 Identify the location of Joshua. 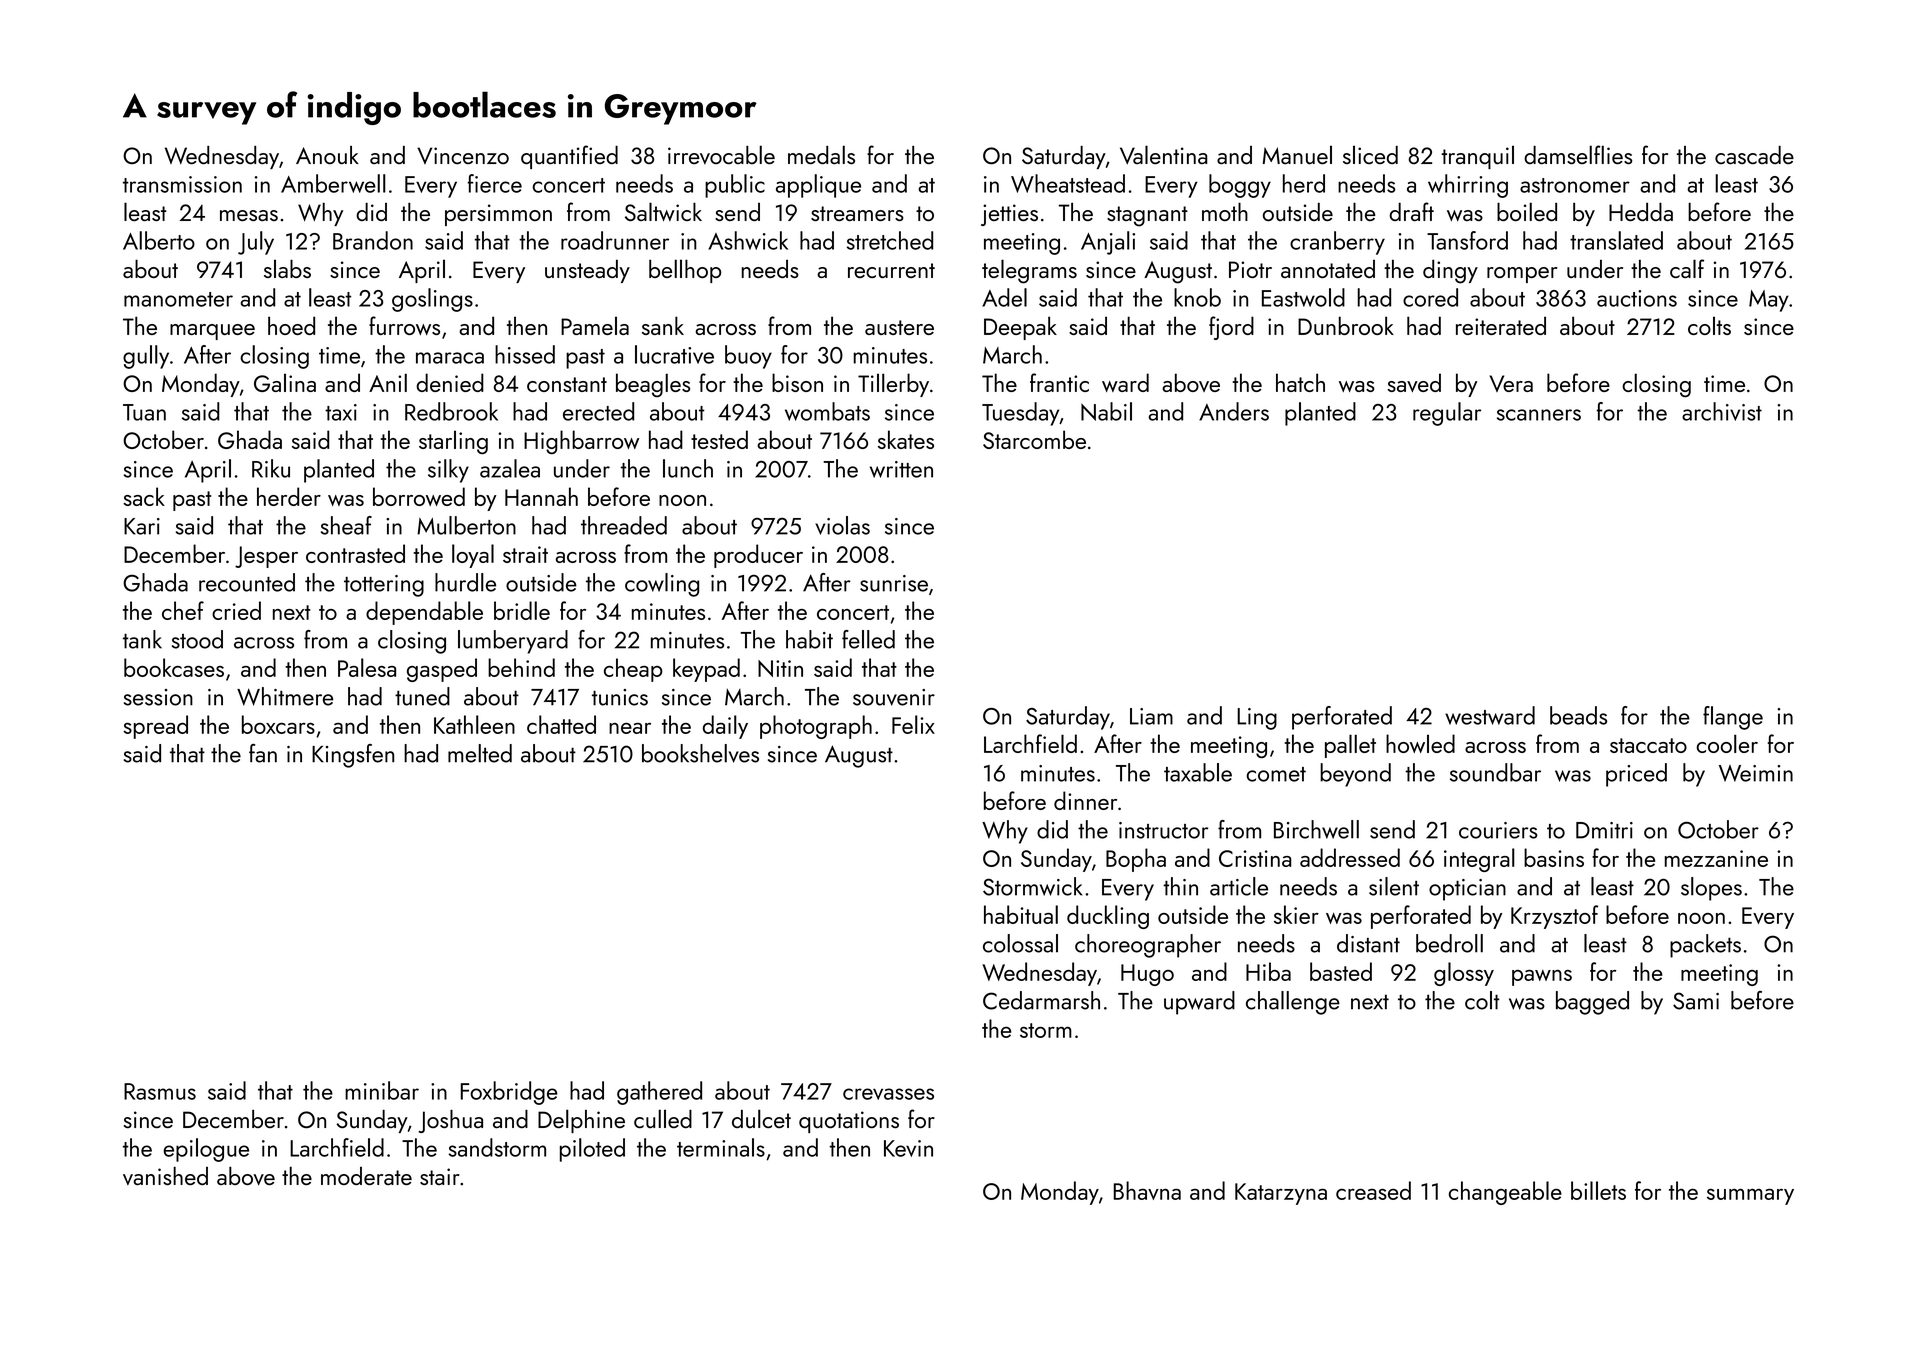
(450, 1121).
